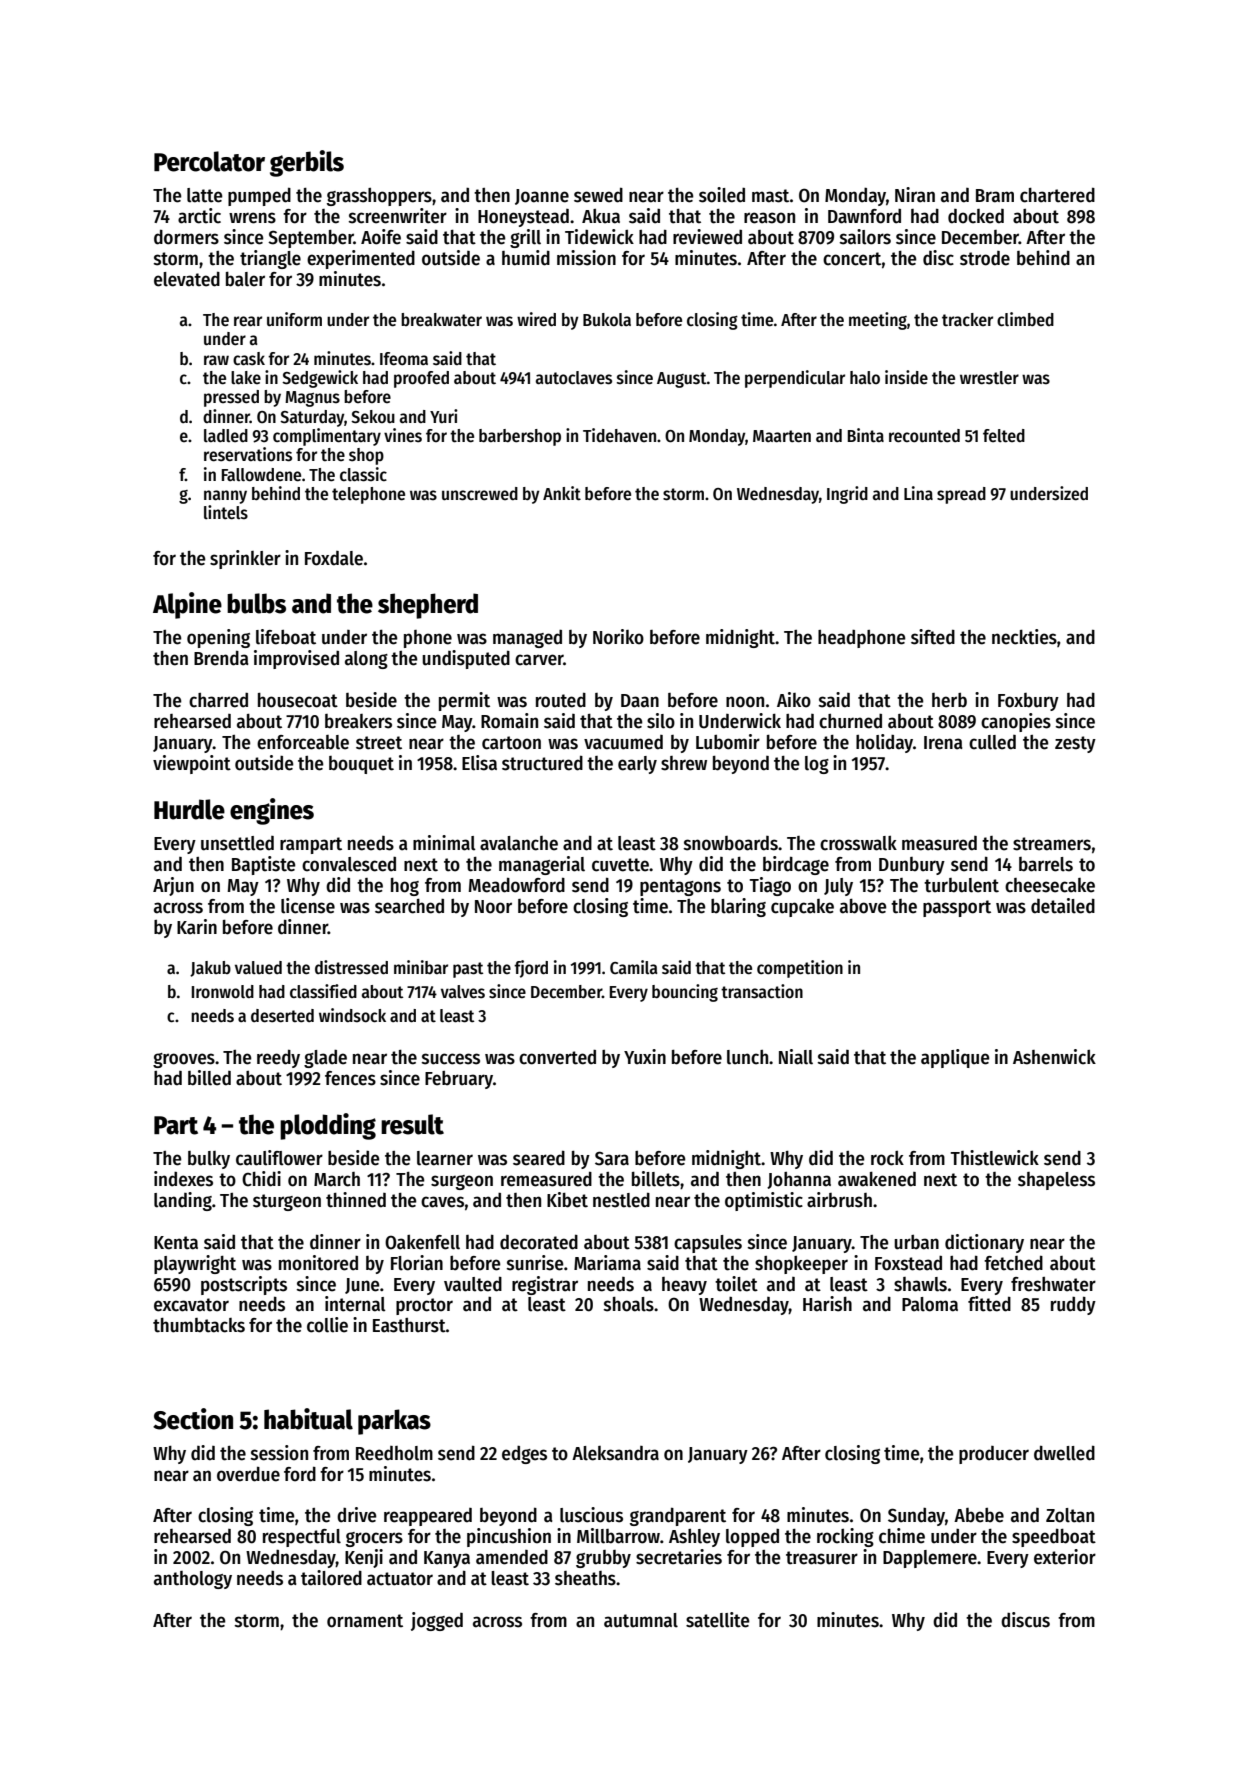  Describe the element at coordinates (796, 865) in the screenshot. I see `birdcage` at that location.
